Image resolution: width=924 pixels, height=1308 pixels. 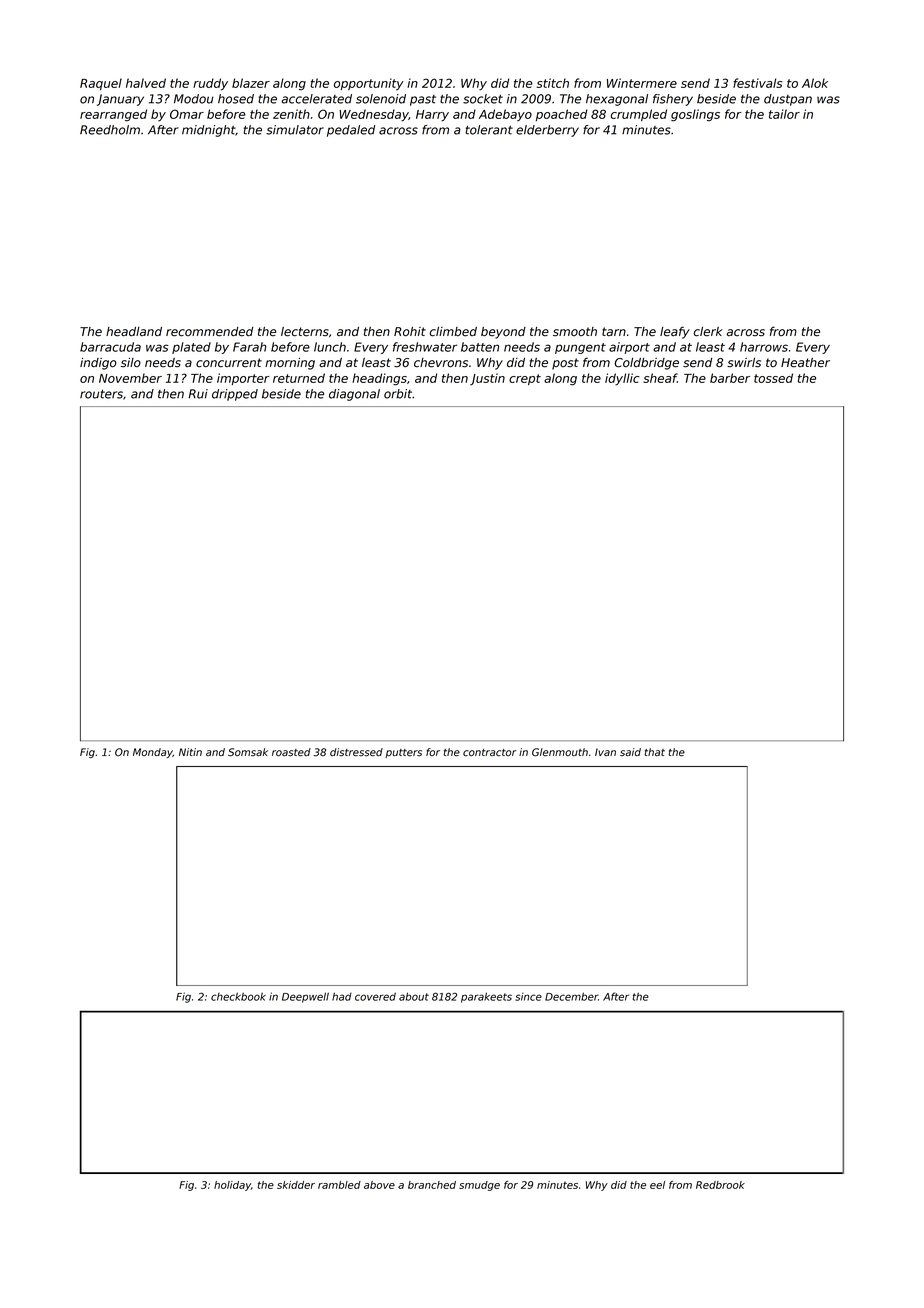 What do you see at coordinates (480, 347) in the screenshot?
I see `batten` at bounding box center [480, 347].
